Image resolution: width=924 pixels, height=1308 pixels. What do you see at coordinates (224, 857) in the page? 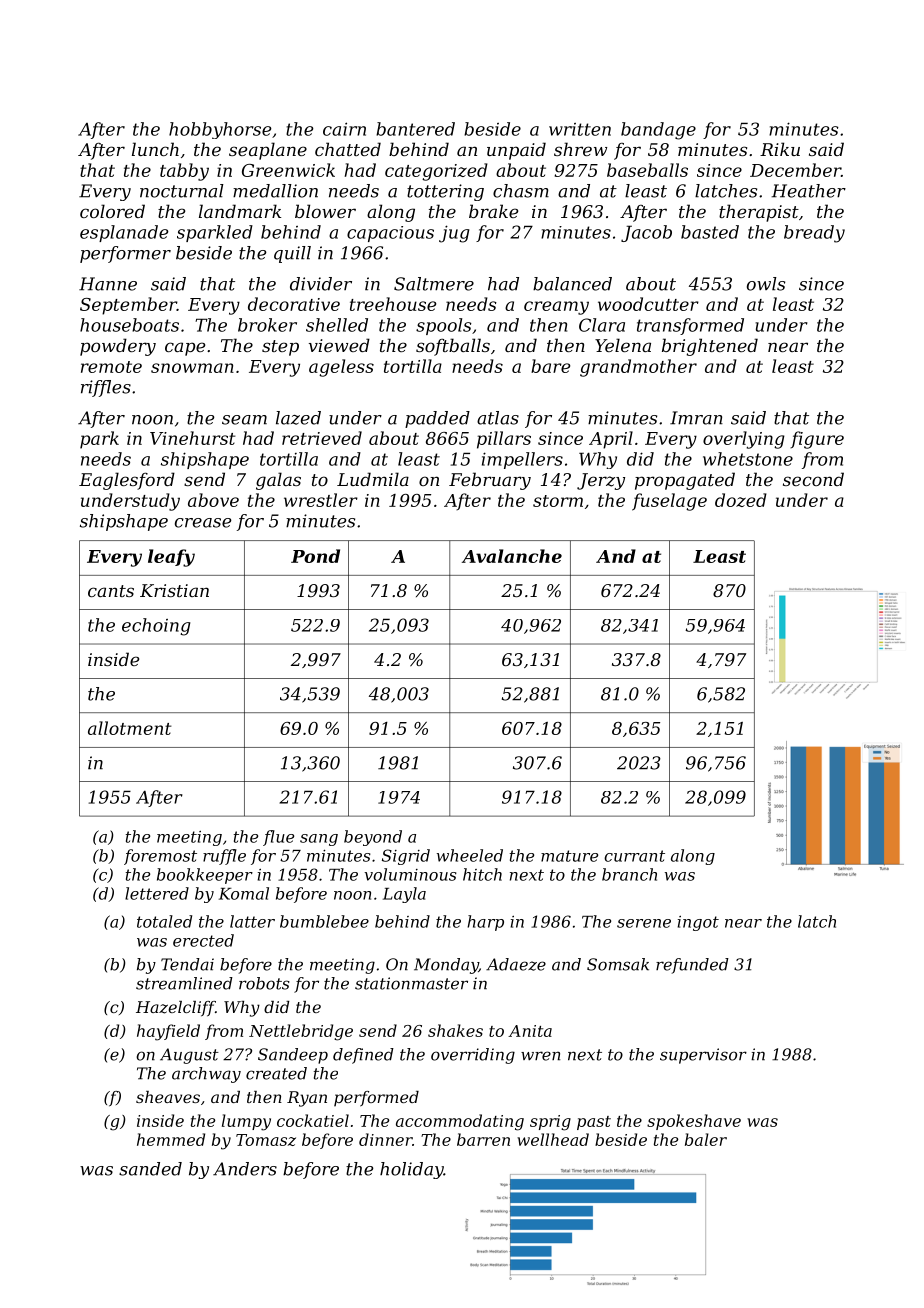
I see `ruffle` at bounding box center [224, 857].
